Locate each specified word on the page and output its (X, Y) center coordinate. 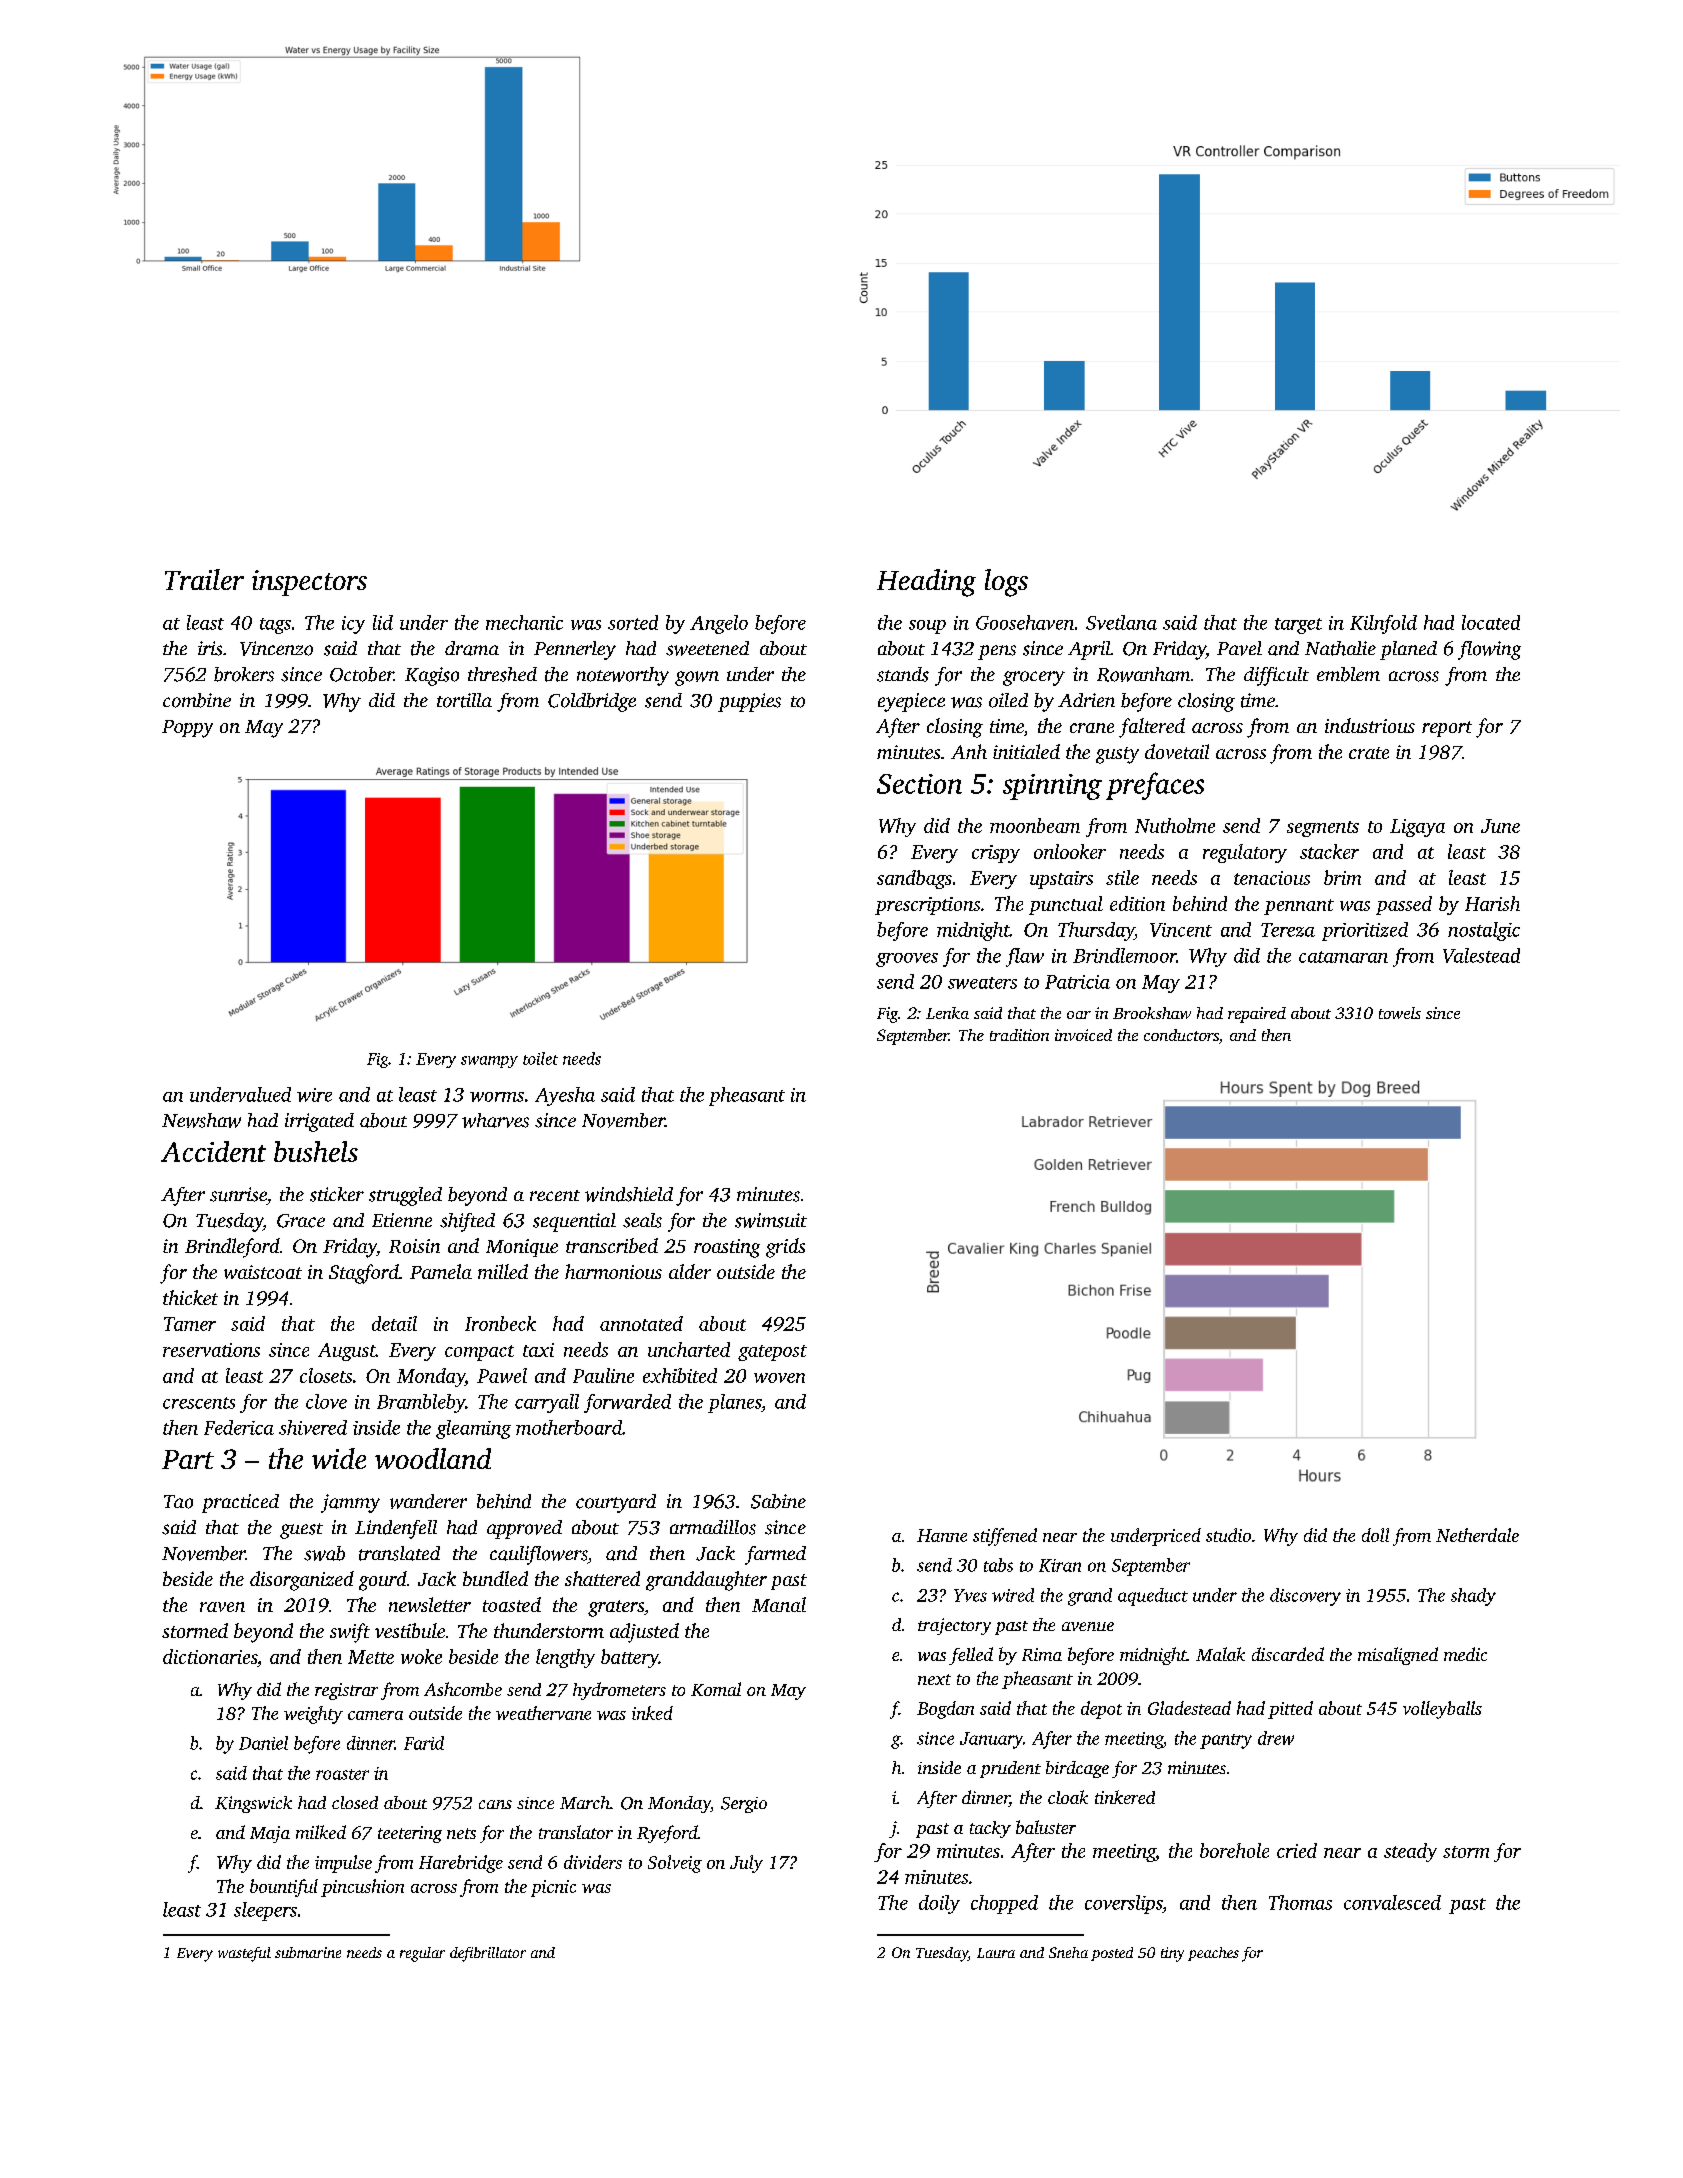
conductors (1181, 1035)
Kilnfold (1383, 624)
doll (1375, 1535)
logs (1006, 583)
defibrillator (488, 1954)
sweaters (982, 983)
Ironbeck (500, 1323)
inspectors (309, 583)
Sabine (778, 1501)
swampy (489, 1062)
